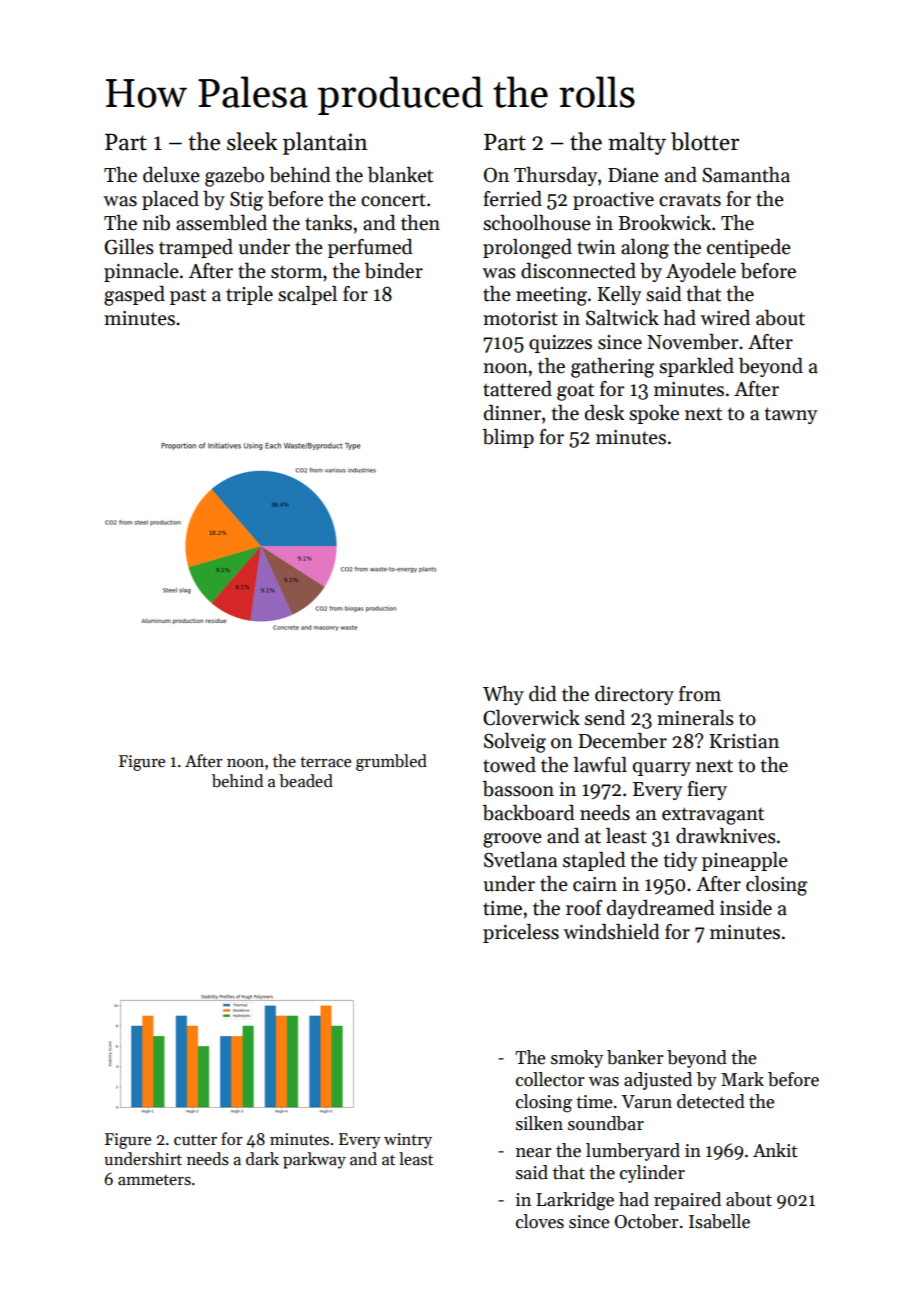  Describe the element at coordinates (325, 762) in the image. I see `terrace` at that location.
